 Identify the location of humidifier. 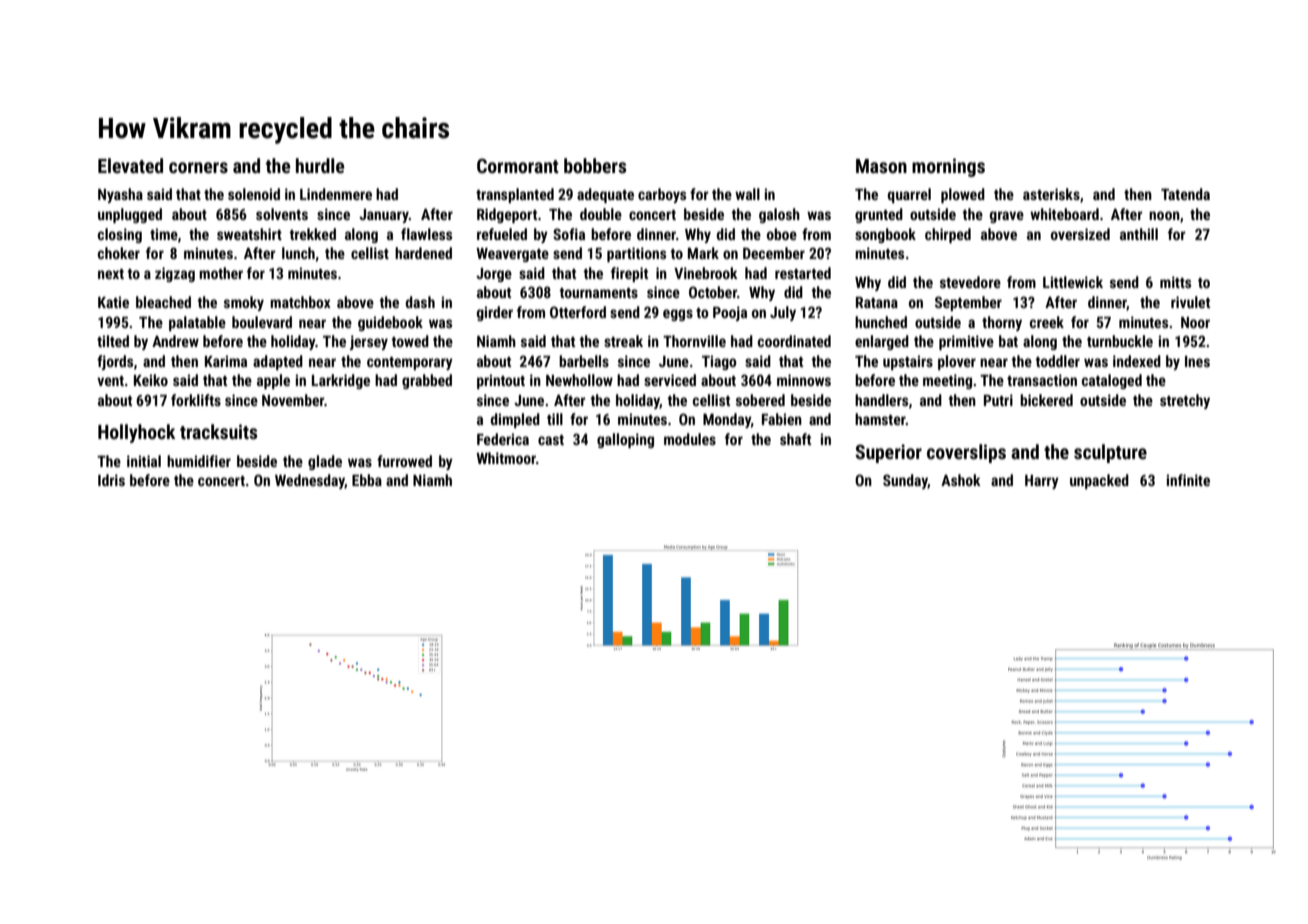
(199, 461).
